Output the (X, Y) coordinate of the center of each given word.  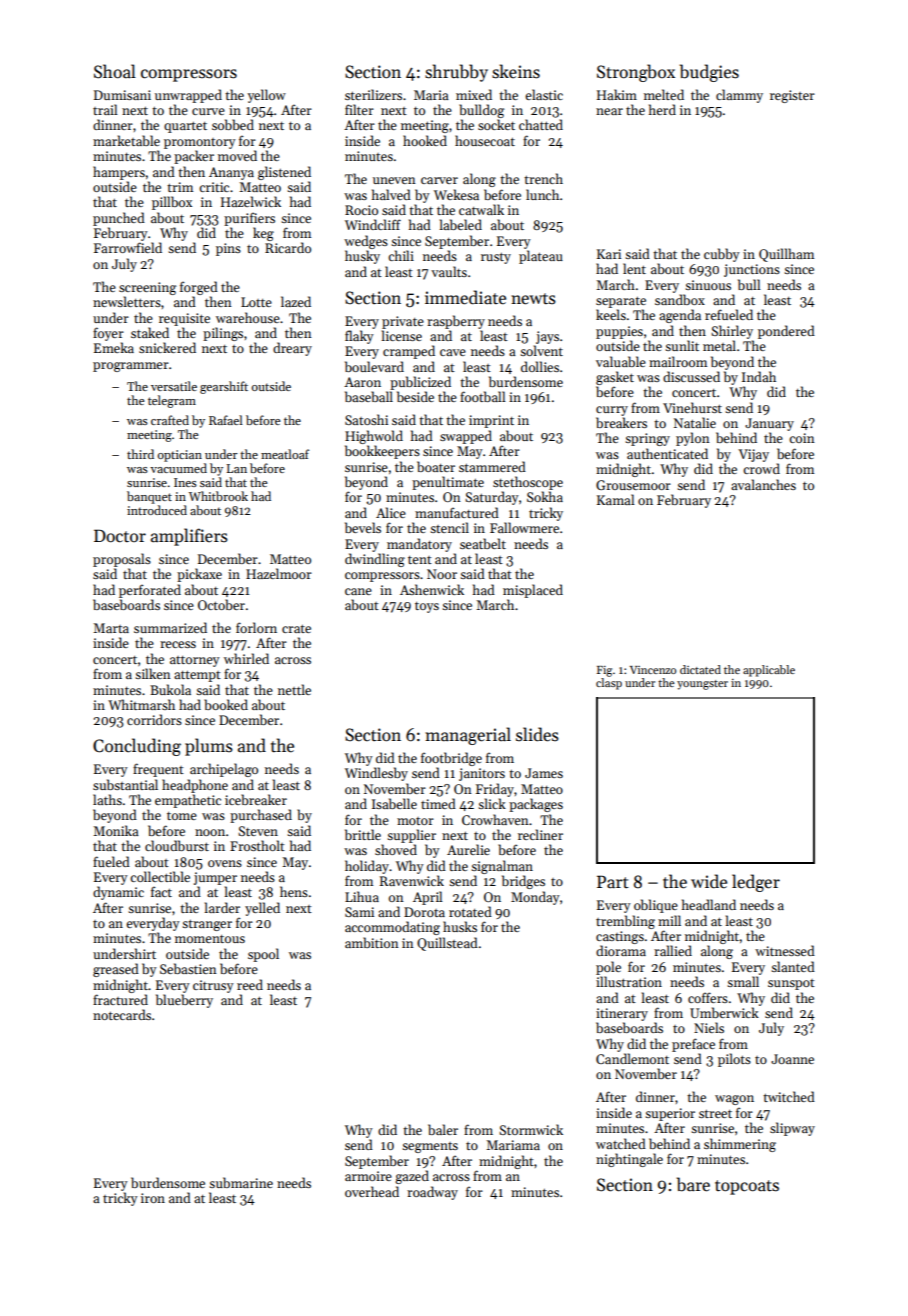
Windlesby (376, 774)
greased (116, 970)
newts (533, 299)
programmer (131, 367)
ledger (756, 883)
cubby (722, 255)
